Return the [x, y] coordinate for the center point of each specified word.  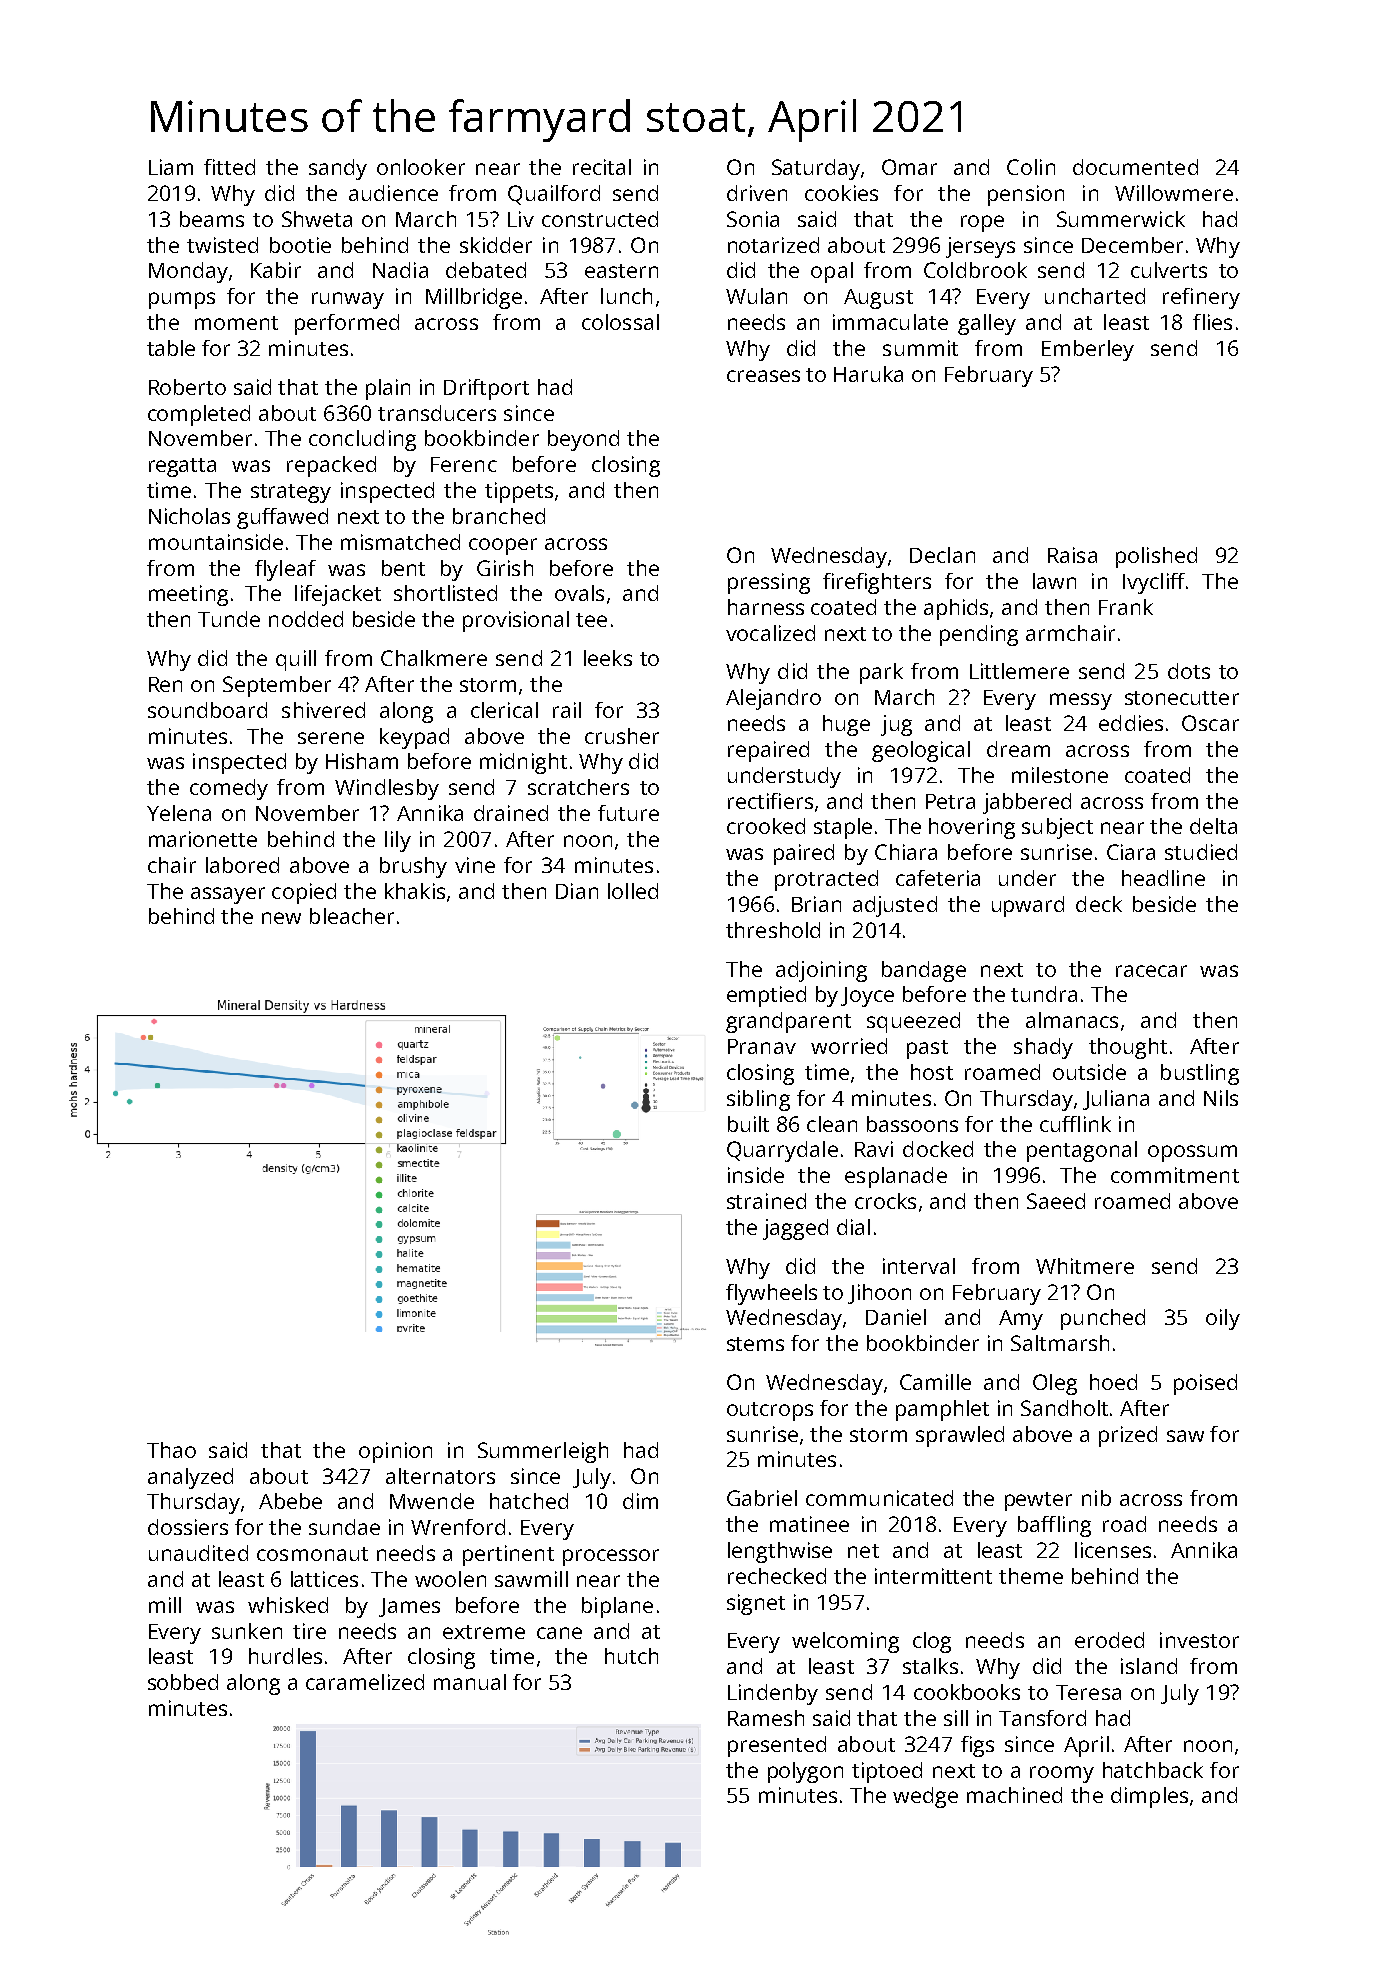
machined [1014, 1795]
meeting [188, 595]
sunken [247, 1631]
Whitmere [1085, 1266]
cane [559, 1633]
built [748, 1124]
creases [763, 376]
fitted [229, 167]
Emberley [1088, 350]
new [281, 918]
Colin [1031, 167]
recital [602, 167]
